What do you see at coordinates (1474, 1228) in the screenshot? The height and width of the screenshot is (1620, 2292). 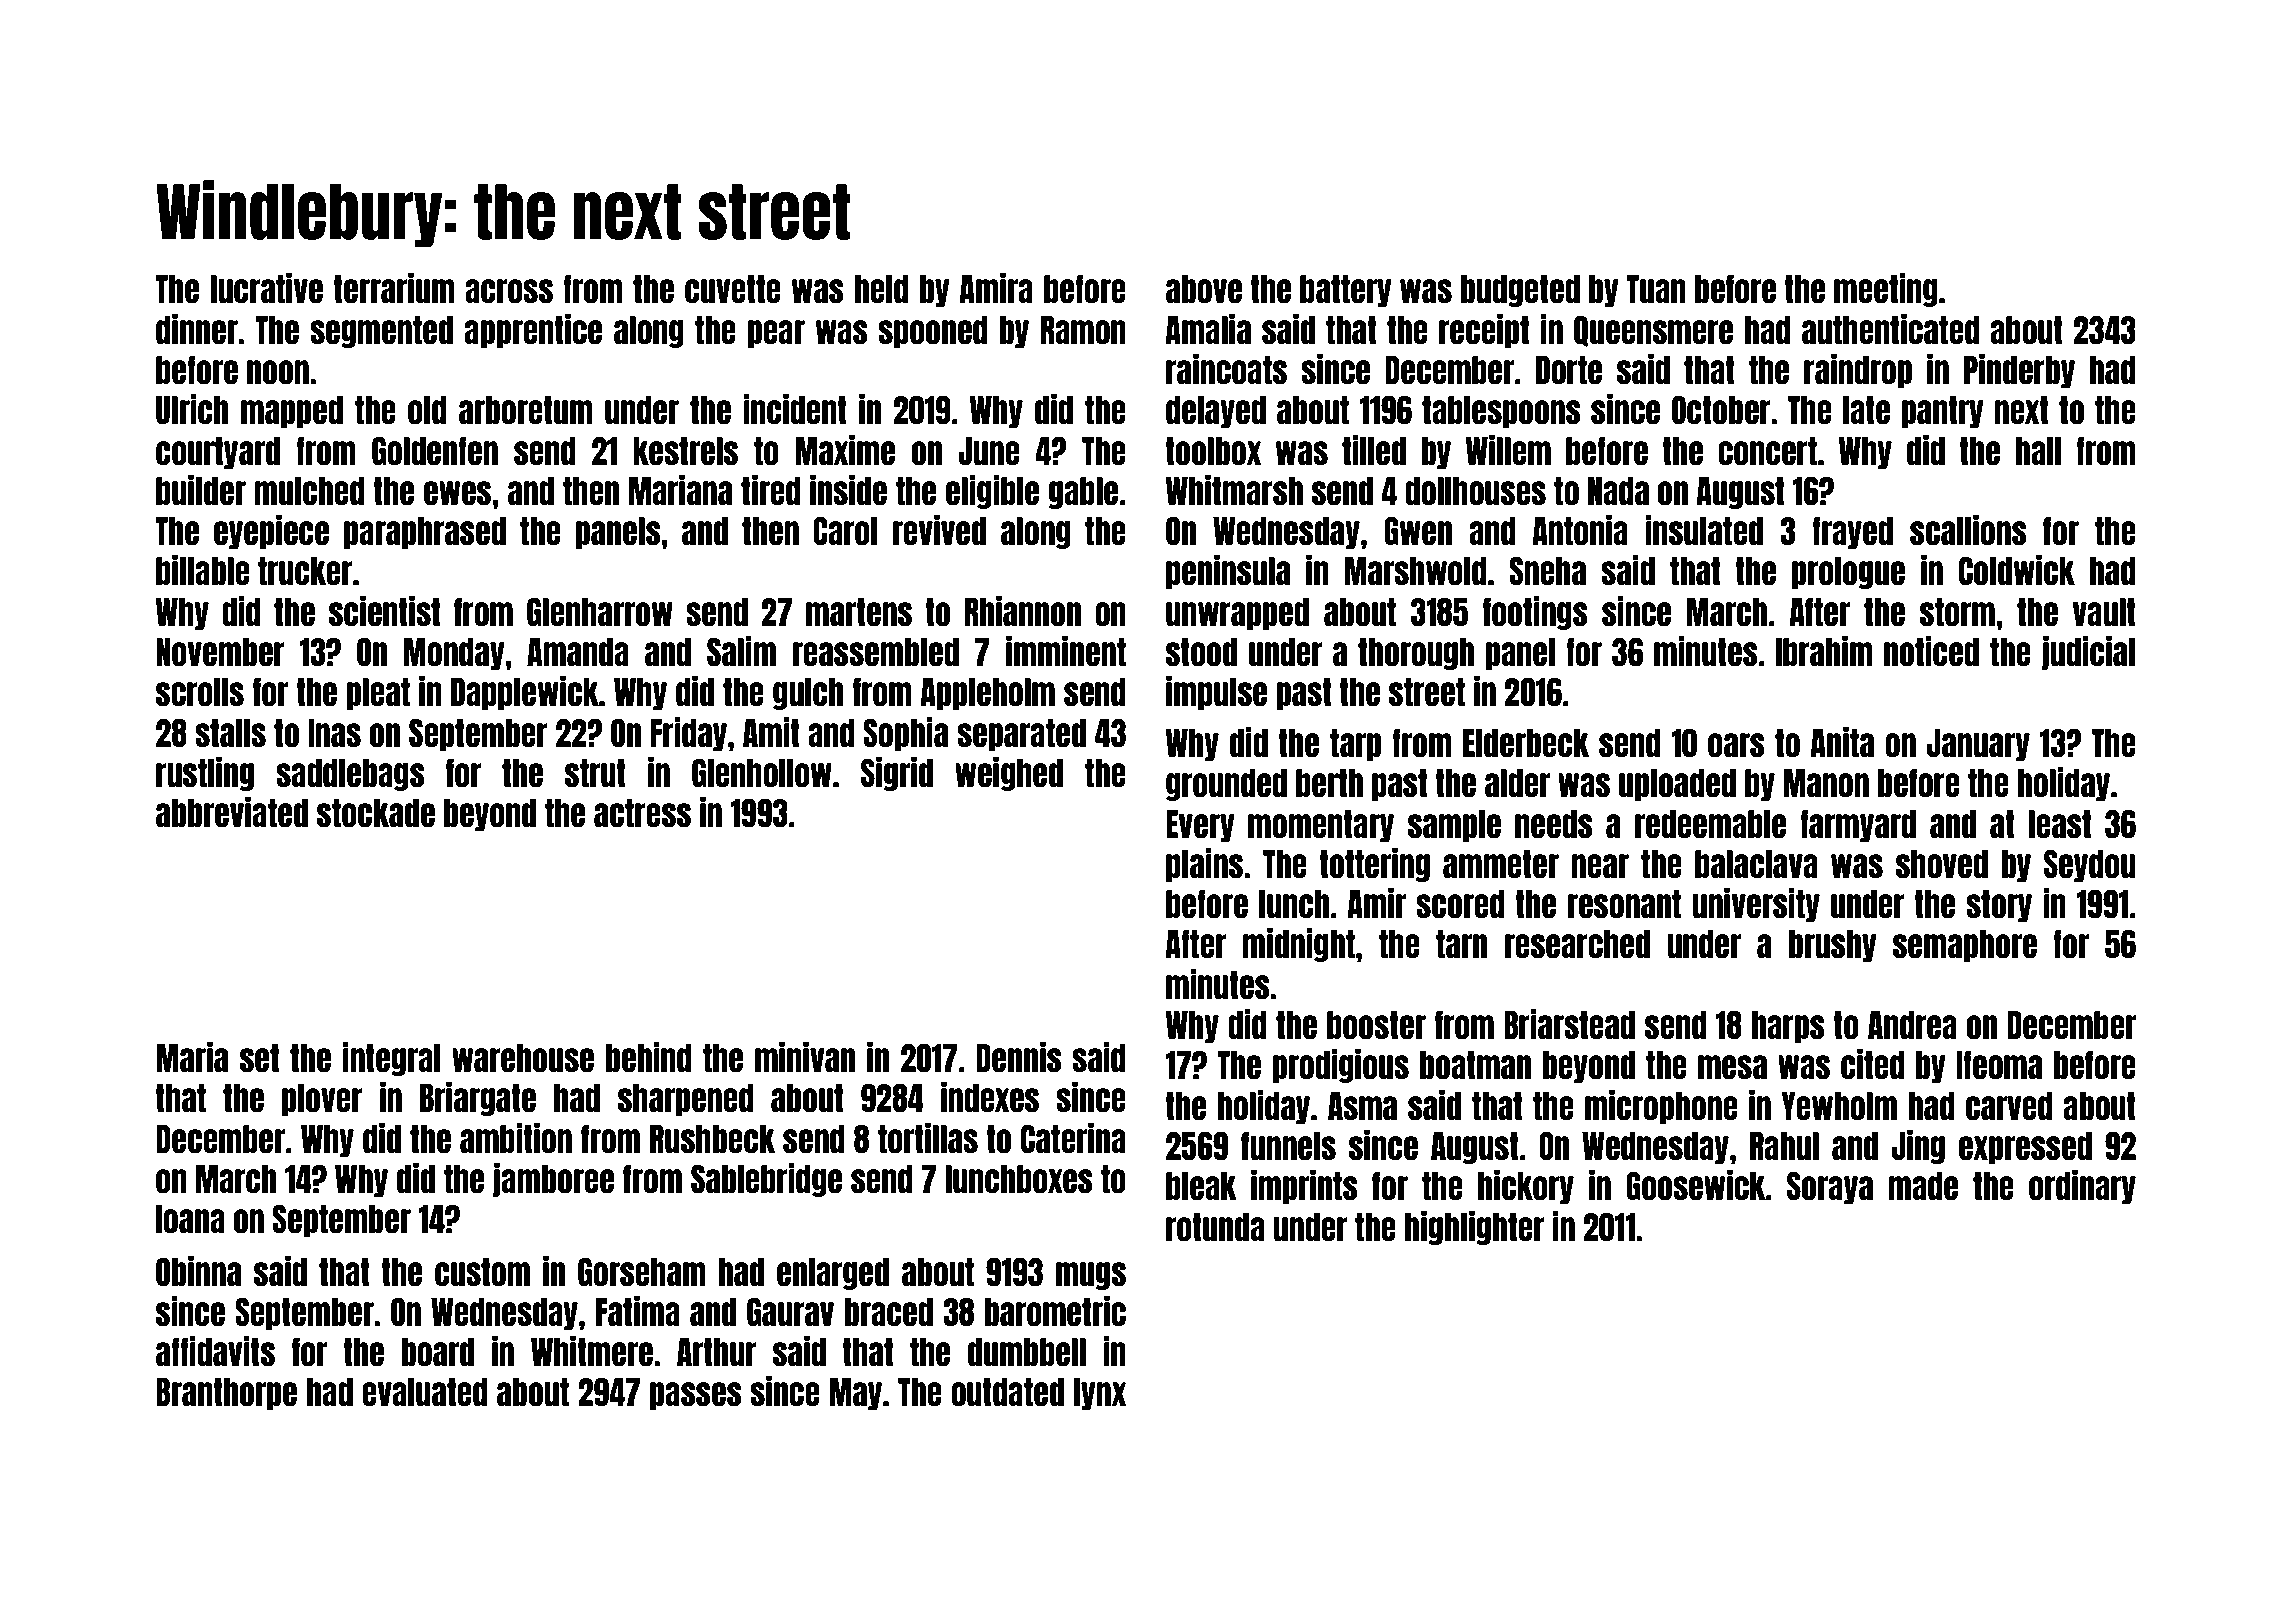 I see `highlighter` at bounding box center [1474, 1228].
